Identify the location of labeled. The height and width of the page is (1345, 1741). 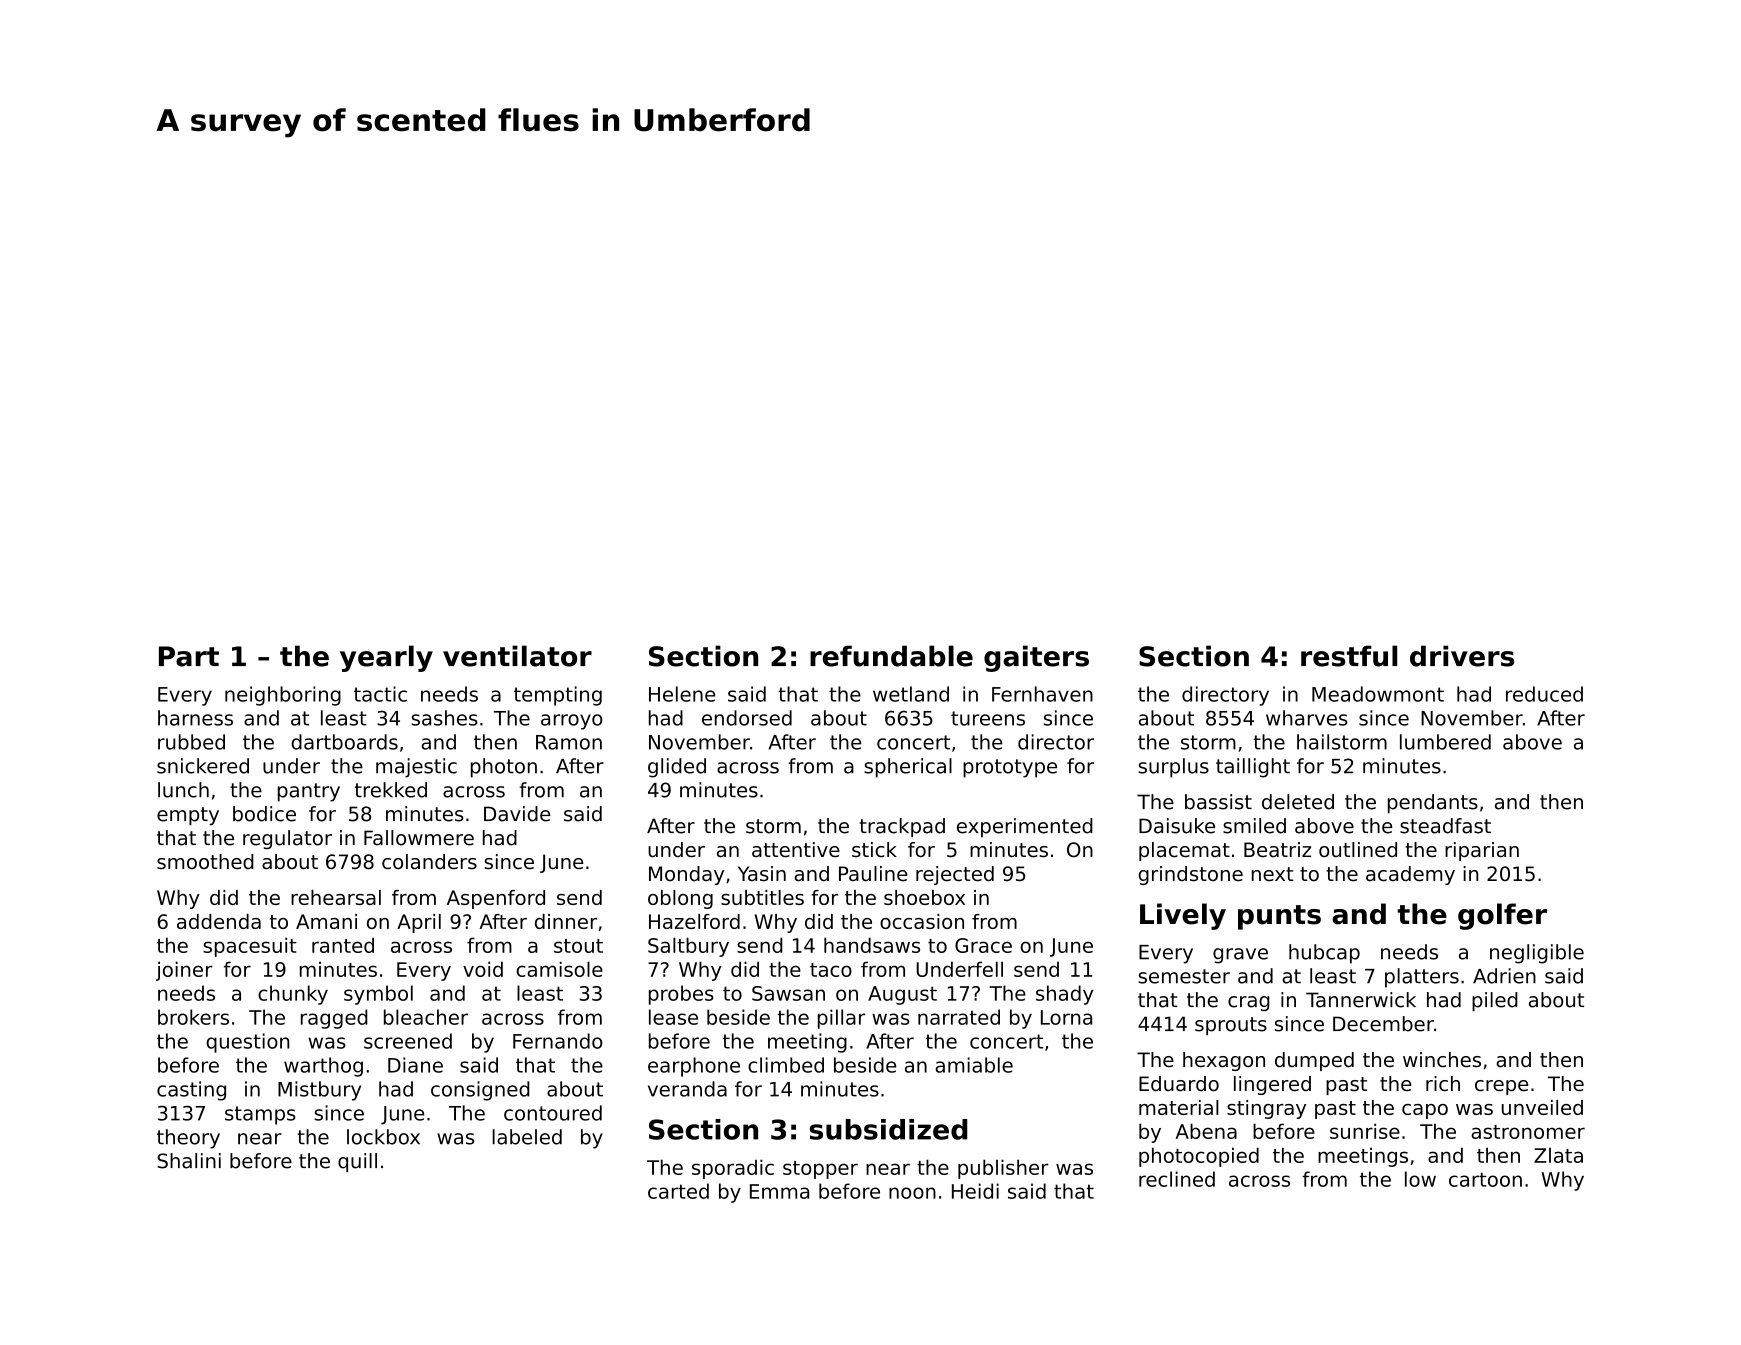
(527, 1137).
